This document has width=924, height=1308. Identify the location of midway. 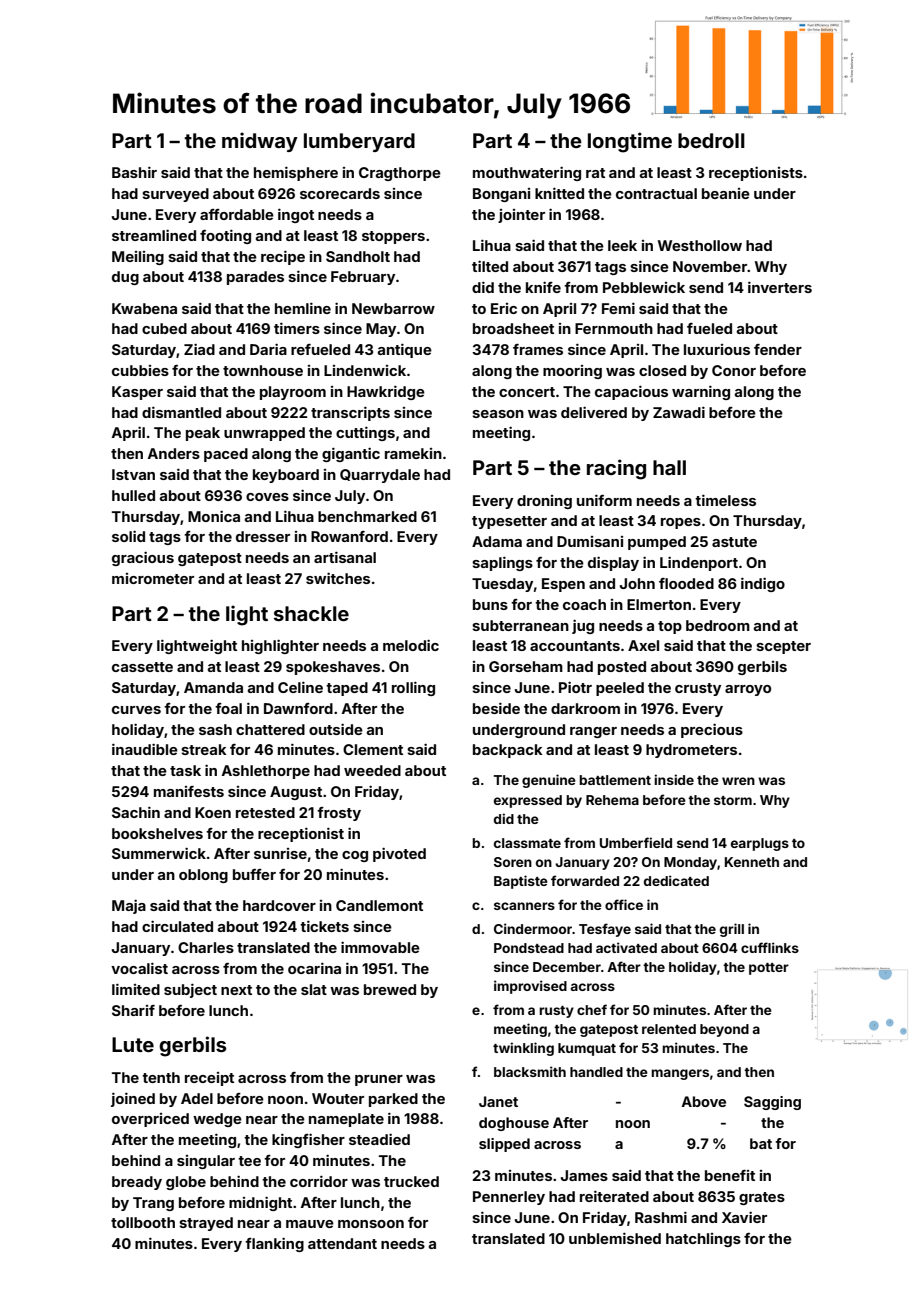
(260, 142).
